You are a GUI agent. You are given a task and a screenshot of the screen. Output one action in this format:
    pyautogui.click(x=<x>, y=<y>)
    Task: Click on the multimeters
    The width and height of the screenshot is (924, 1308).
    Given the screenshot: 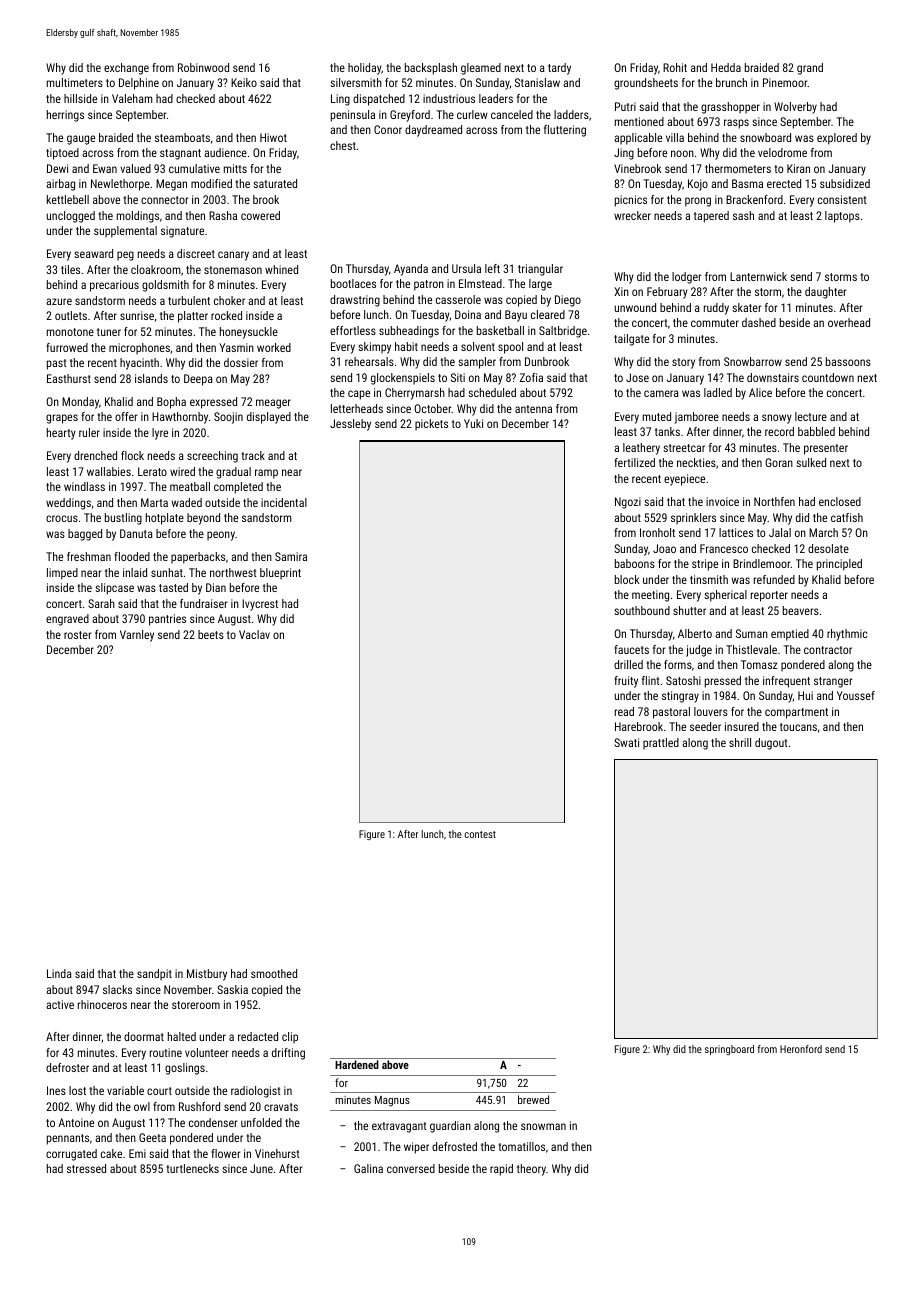 What is the action you would take?
    pyautogui.click(x=75, y=82)
